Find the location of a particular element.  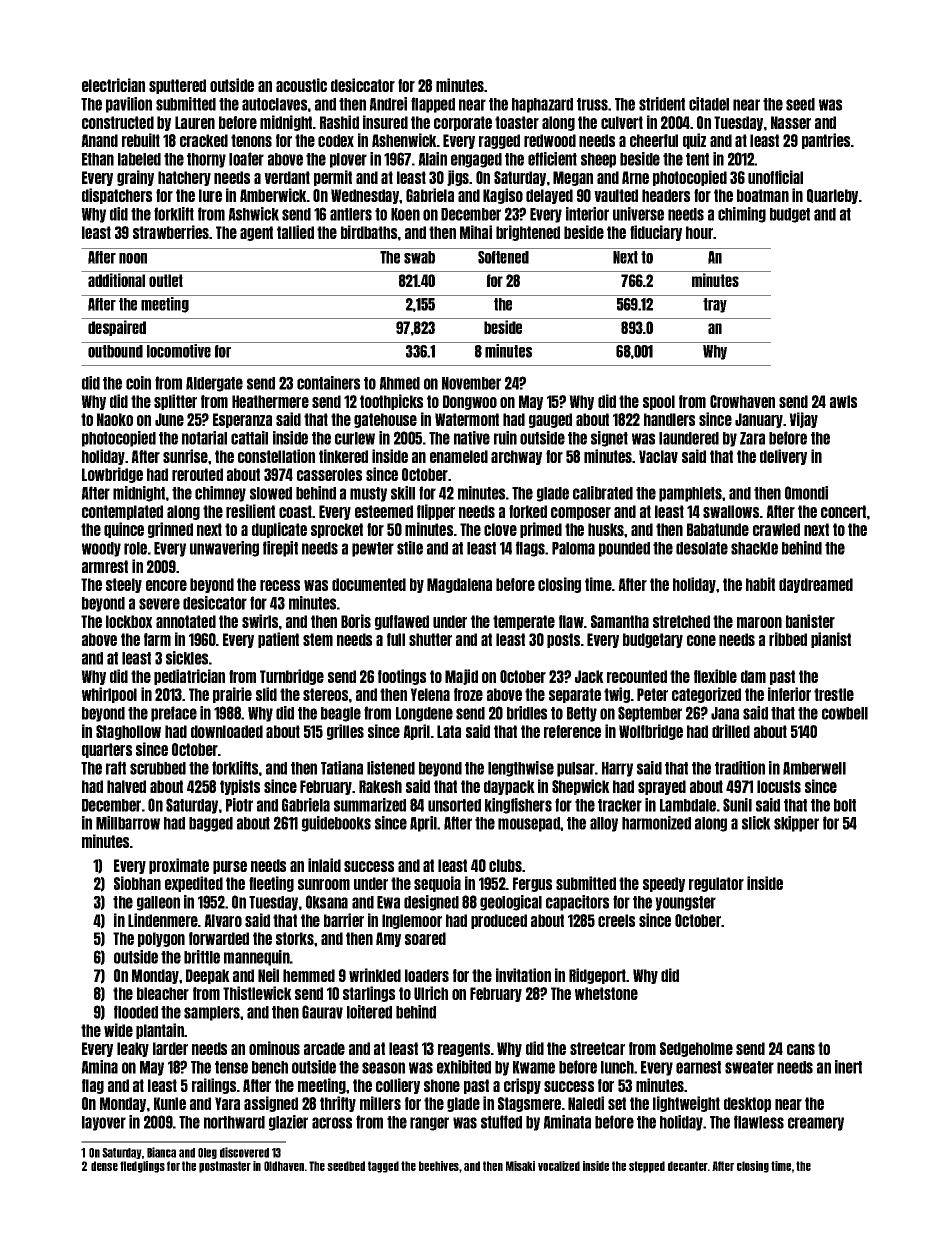

whirlpool is located at coordinates (109, 695).
